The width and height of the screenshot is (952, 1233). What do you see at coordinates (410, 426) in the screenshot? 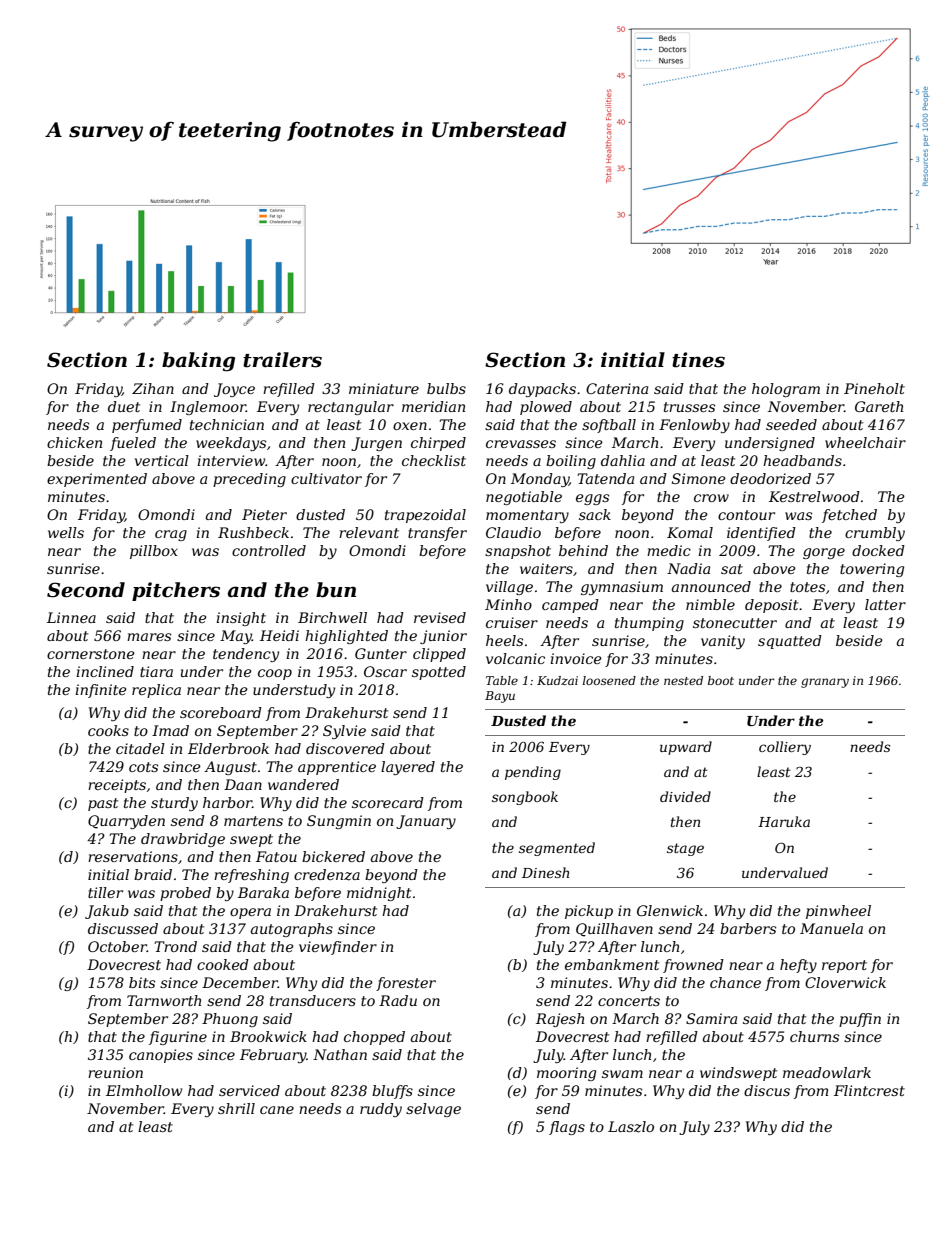
I see `oxen` at bounding box center [410, 426].
